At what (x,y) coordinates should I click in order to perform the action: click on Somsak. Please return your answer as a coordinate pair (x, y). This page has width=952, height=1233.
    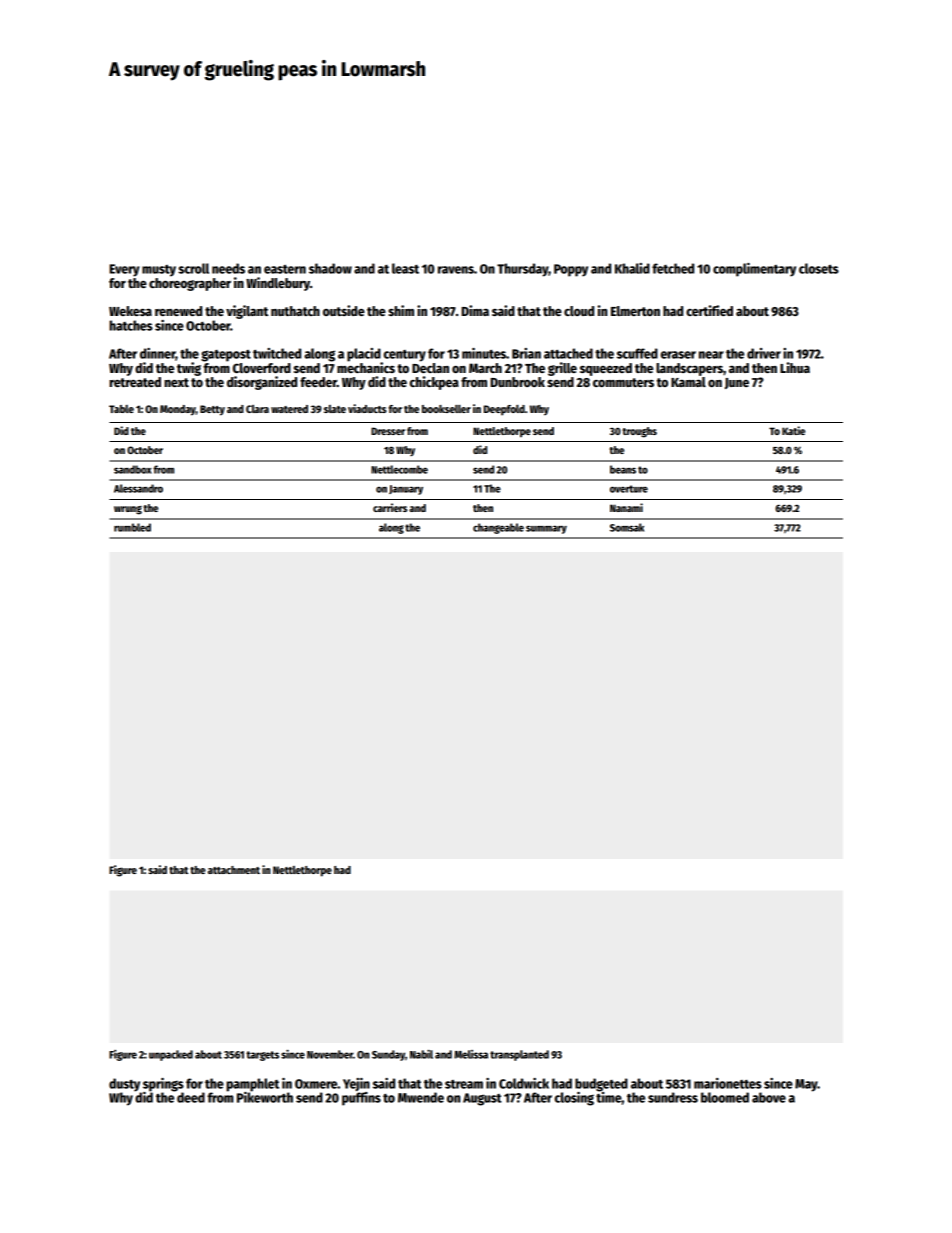
    Looking at the image, I should click on (627, 527).
